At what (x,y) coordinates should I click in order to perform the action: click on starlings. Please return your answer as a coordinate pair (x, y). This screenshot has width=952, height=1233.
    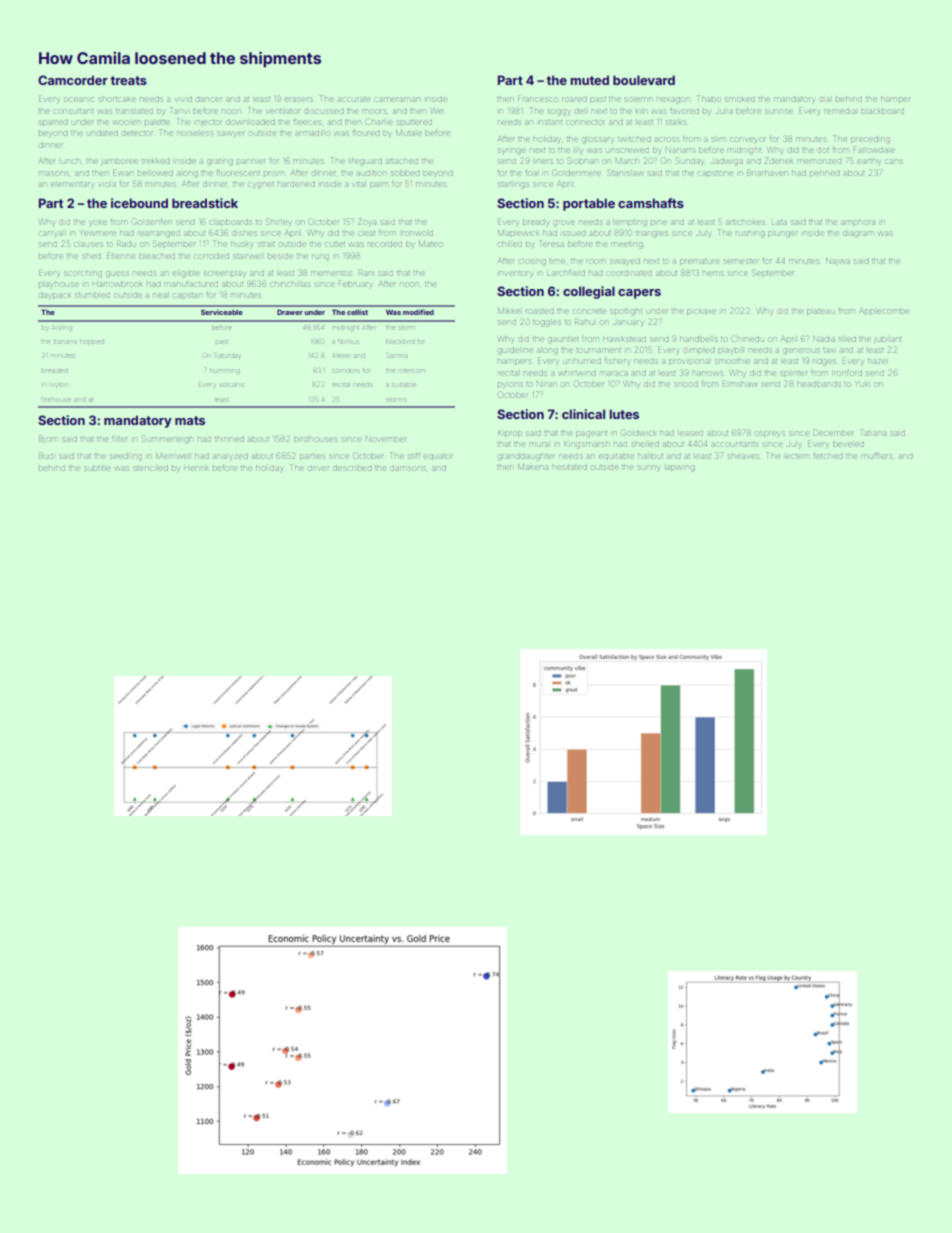
    Looking at the image, I should click on (513, 185).
